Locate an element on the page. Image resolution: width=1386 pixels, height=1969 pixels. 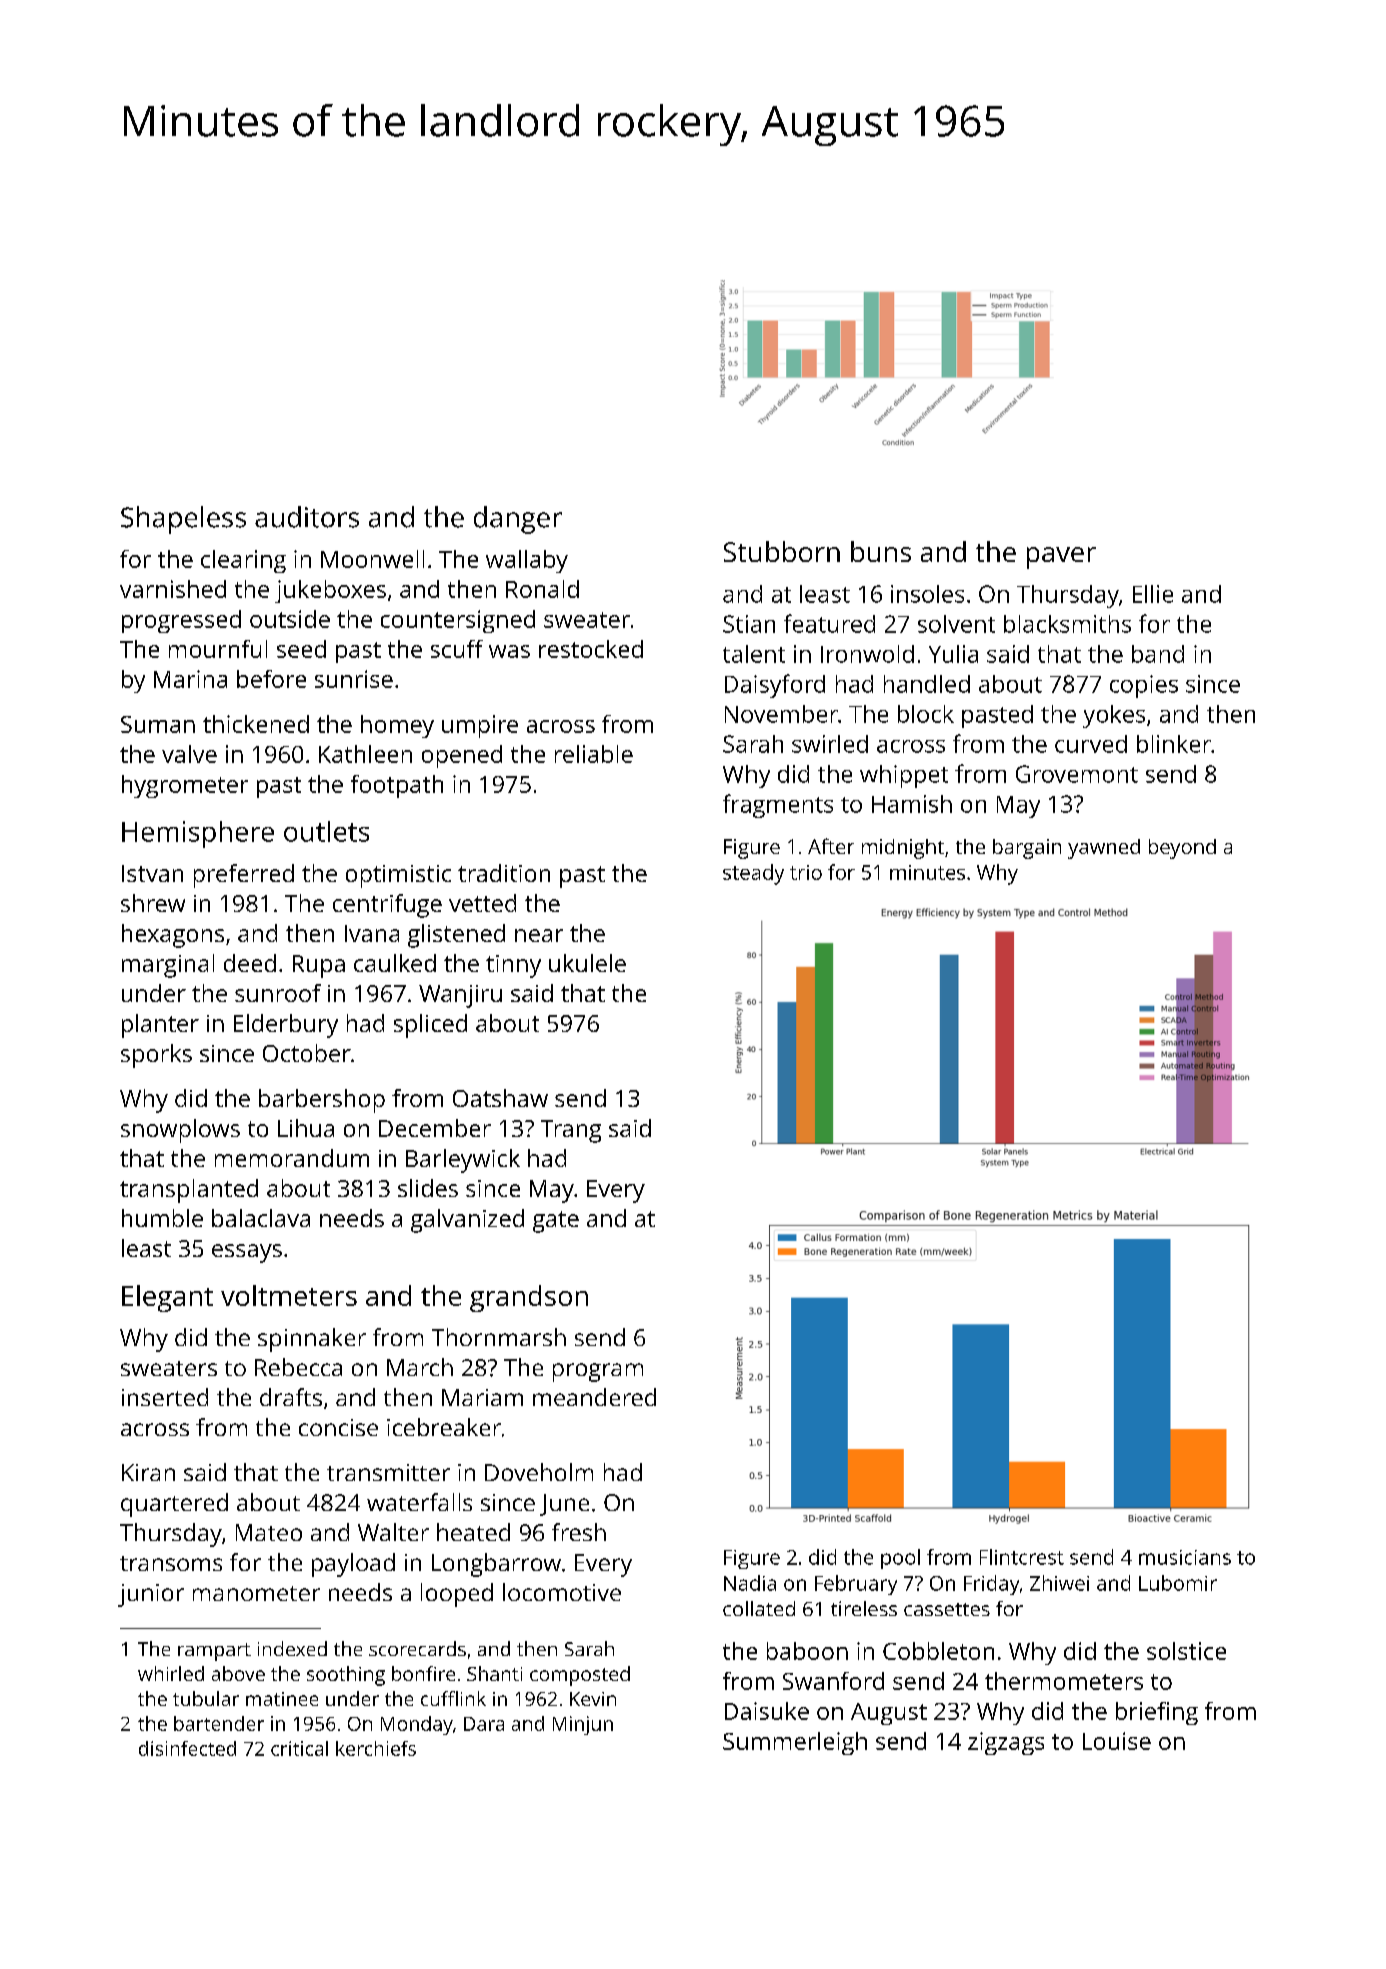
Kiran is located at coordinates (148, 1472).
